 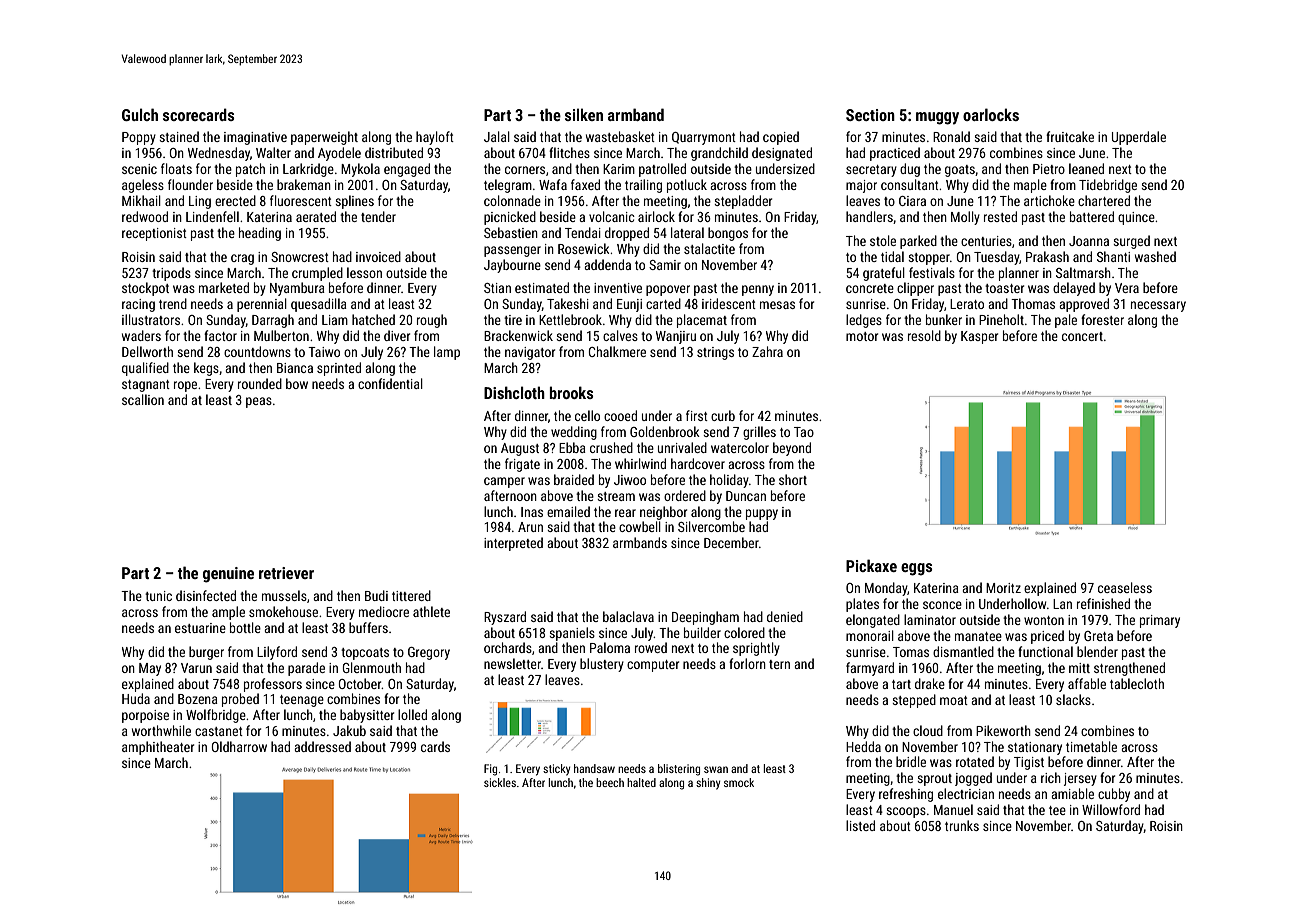 What do you see at coordinates (239, 746) in the document?
I see `Oldharrow` at bounding box center [239, 746].
